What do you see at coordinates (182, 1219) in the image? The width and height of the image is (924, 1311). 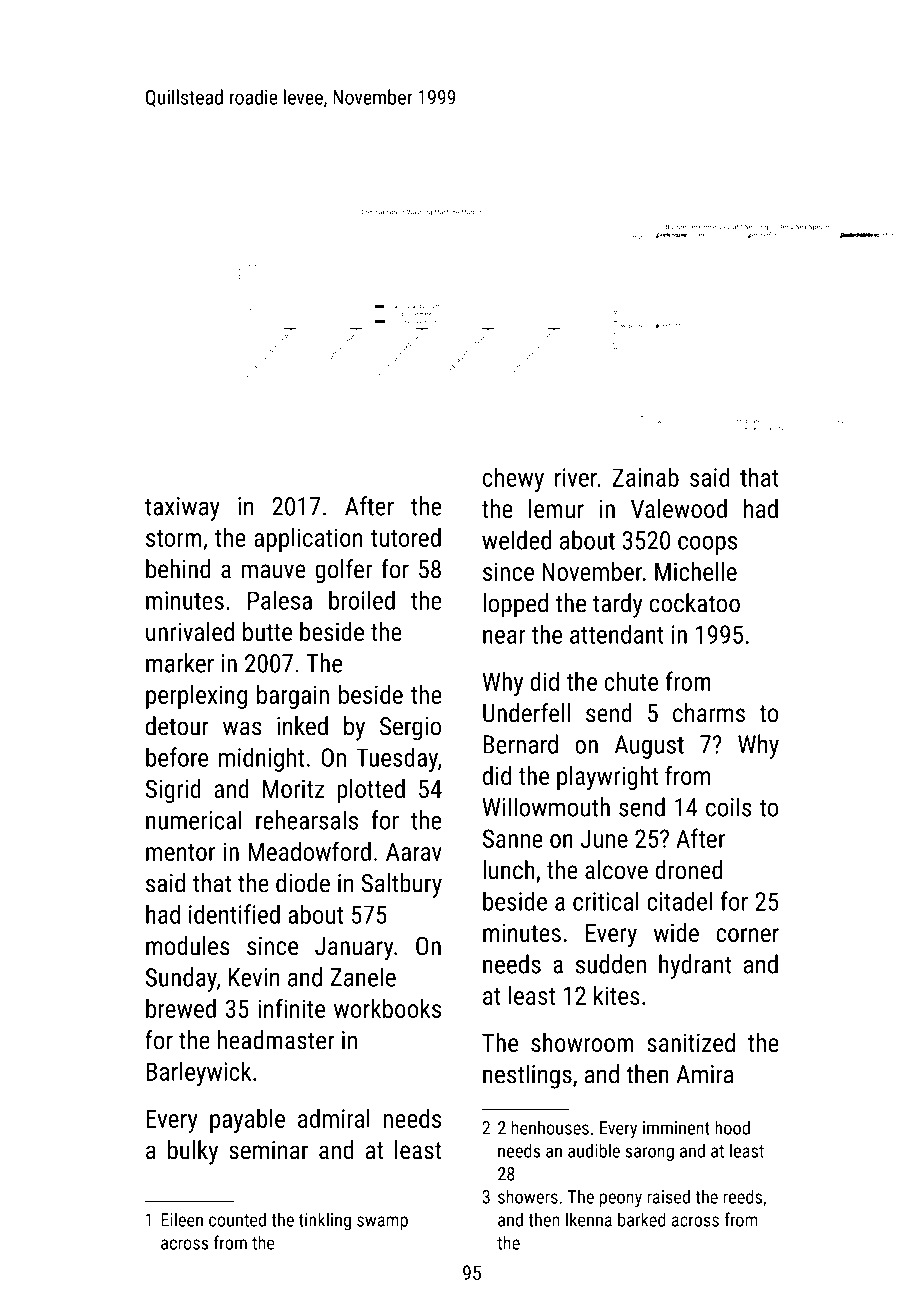 I see `Eileen` at bounding box center [182, 1219].
